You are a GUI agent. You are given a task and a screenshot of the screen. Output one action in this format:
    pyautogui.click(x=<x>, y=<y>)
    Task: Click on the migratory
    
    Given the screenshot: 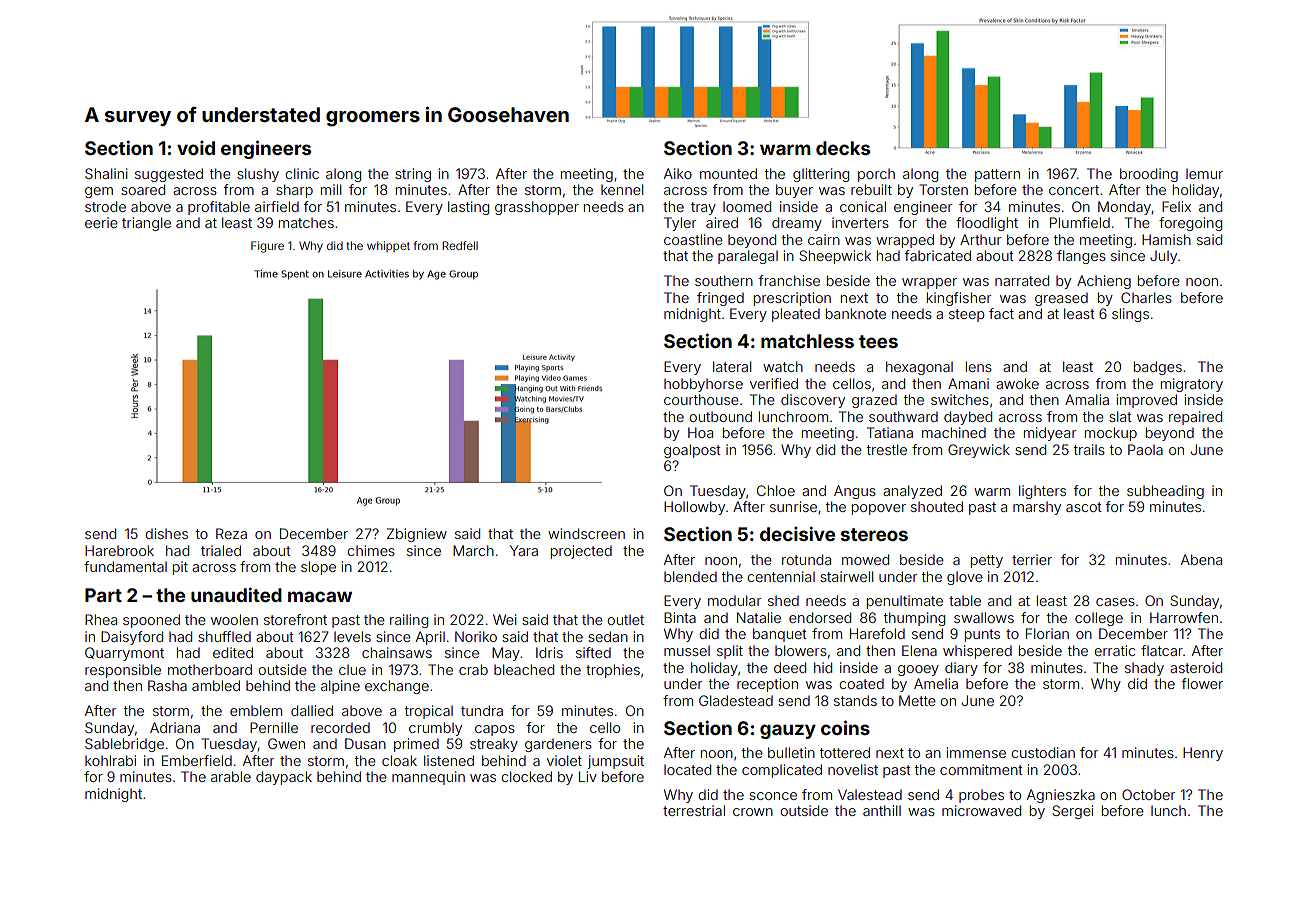 What is the action you would take?
    pyautogui.click(x=1192, y=385)
